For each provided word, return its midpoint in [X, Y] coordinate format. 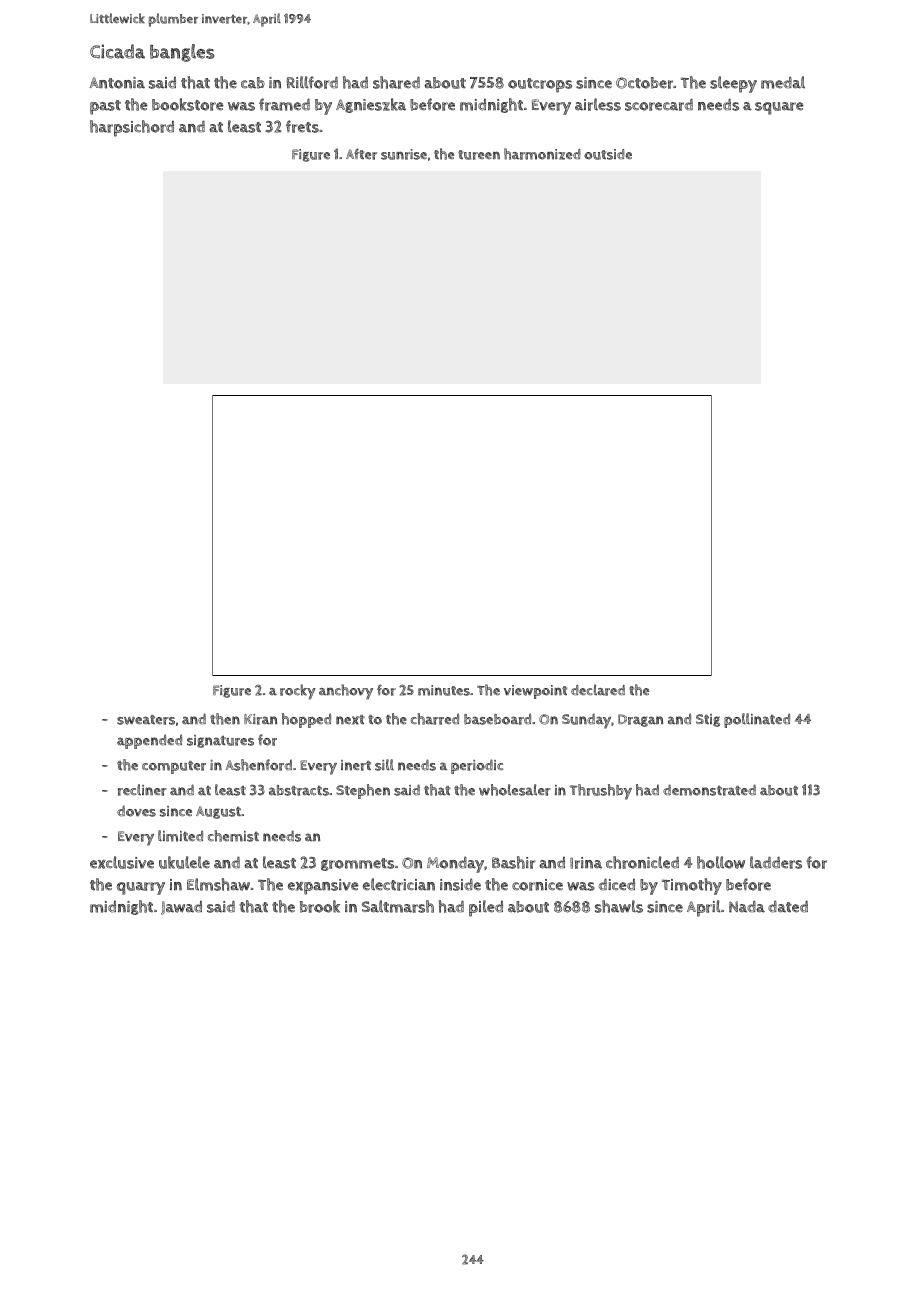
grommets [357, 864]
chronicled [642, 862]
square [779, 108]
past [105, 107]
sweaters [146, 720]
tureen [479, 155]
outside [608, 154]
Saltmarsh [398, 906]
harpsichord [132, 128]
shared [396, 82]
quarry [141, 888]
